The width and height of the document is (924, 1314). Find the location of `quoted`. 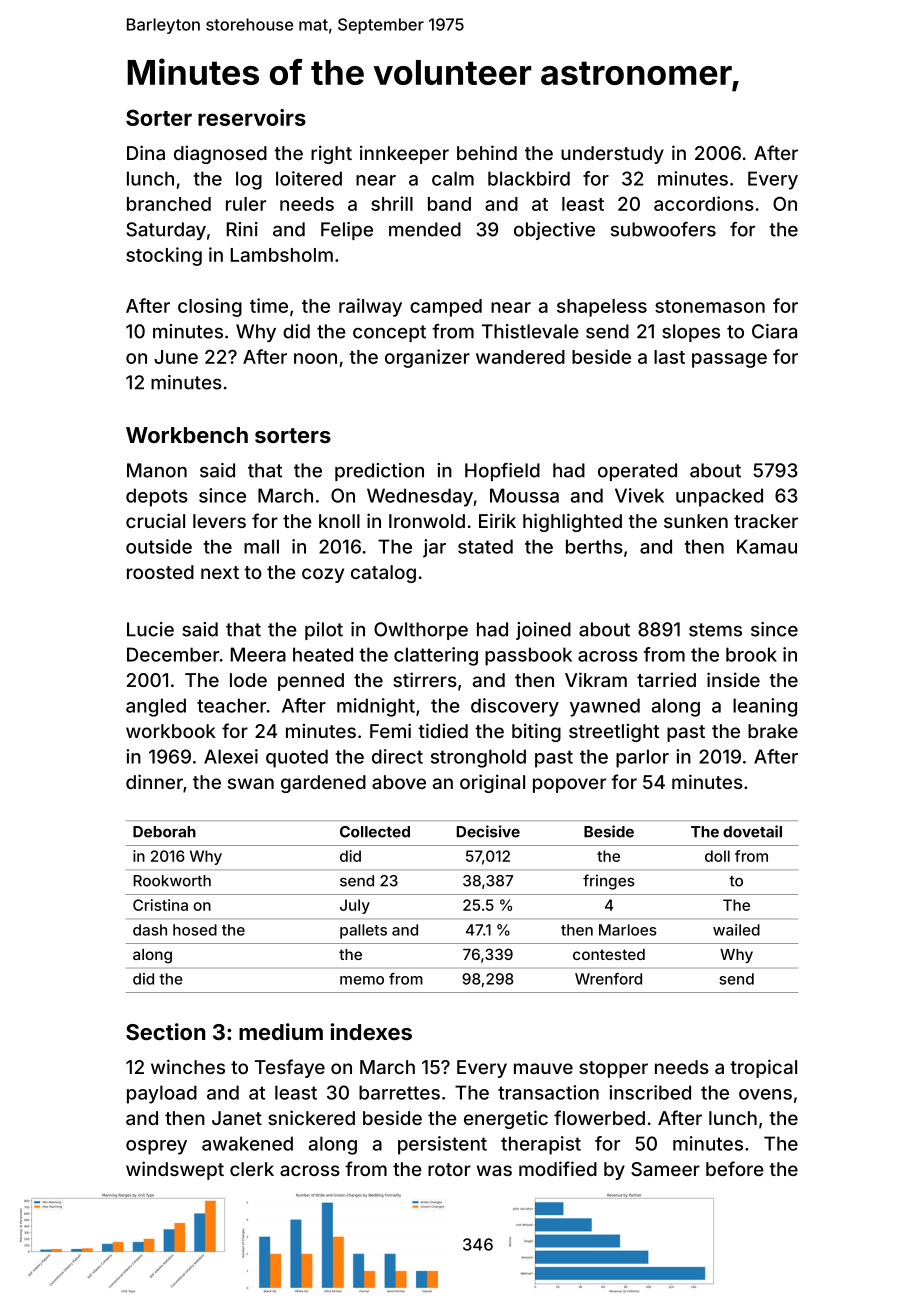

quoted is located at coordinates (297, 758).
